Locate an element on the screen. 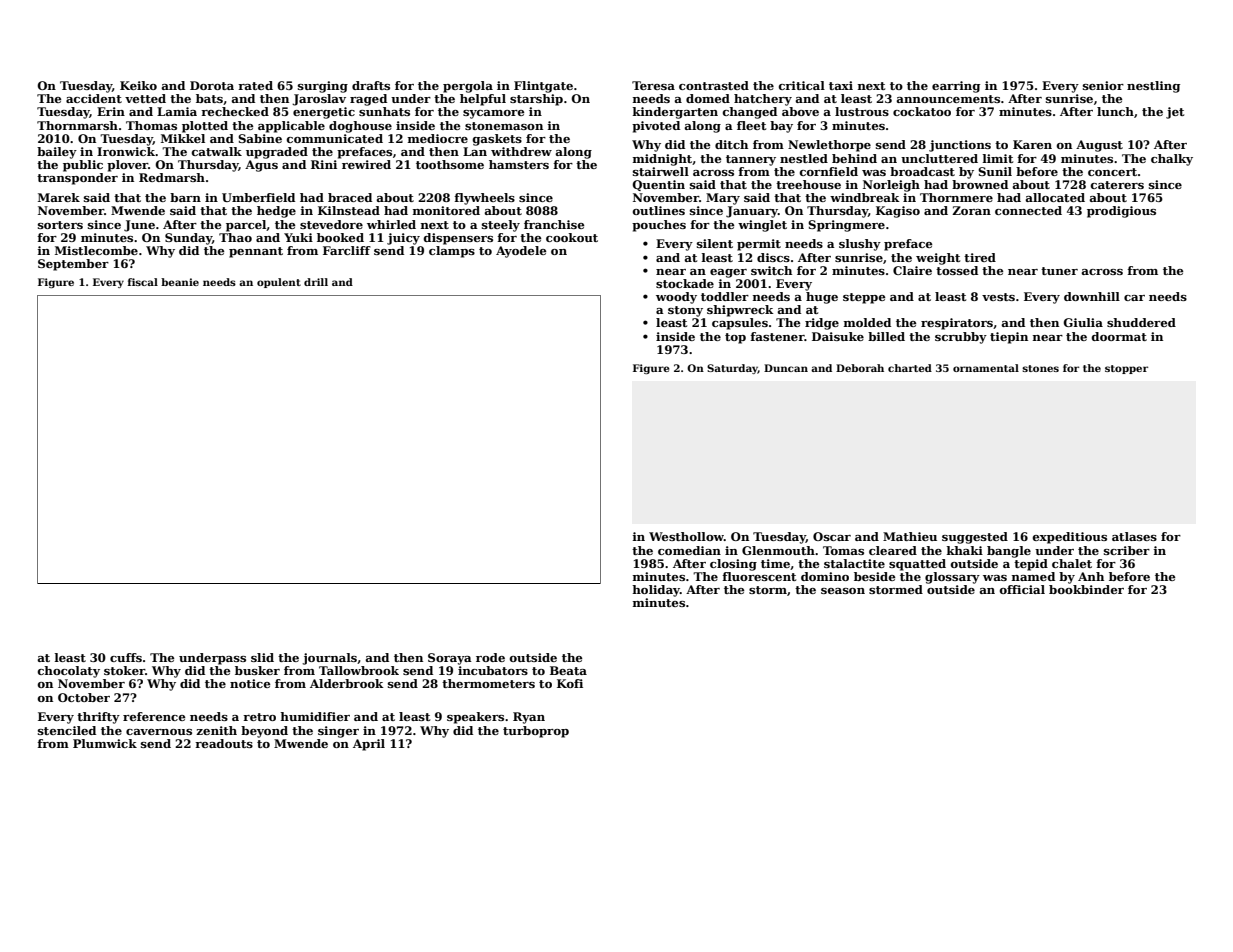  September is located at coordinates (73, 265).
